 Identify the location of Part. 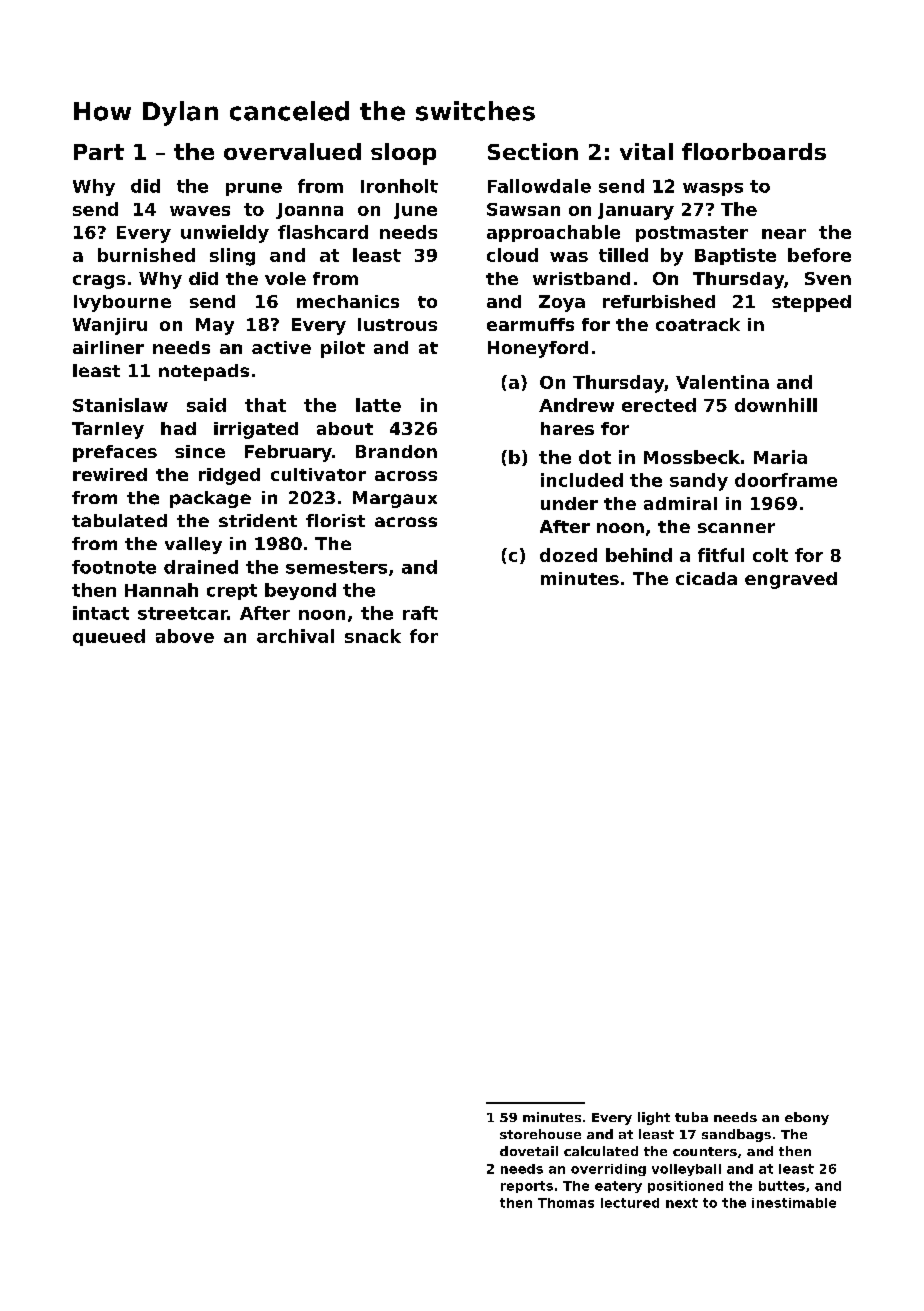
(99, 152).
